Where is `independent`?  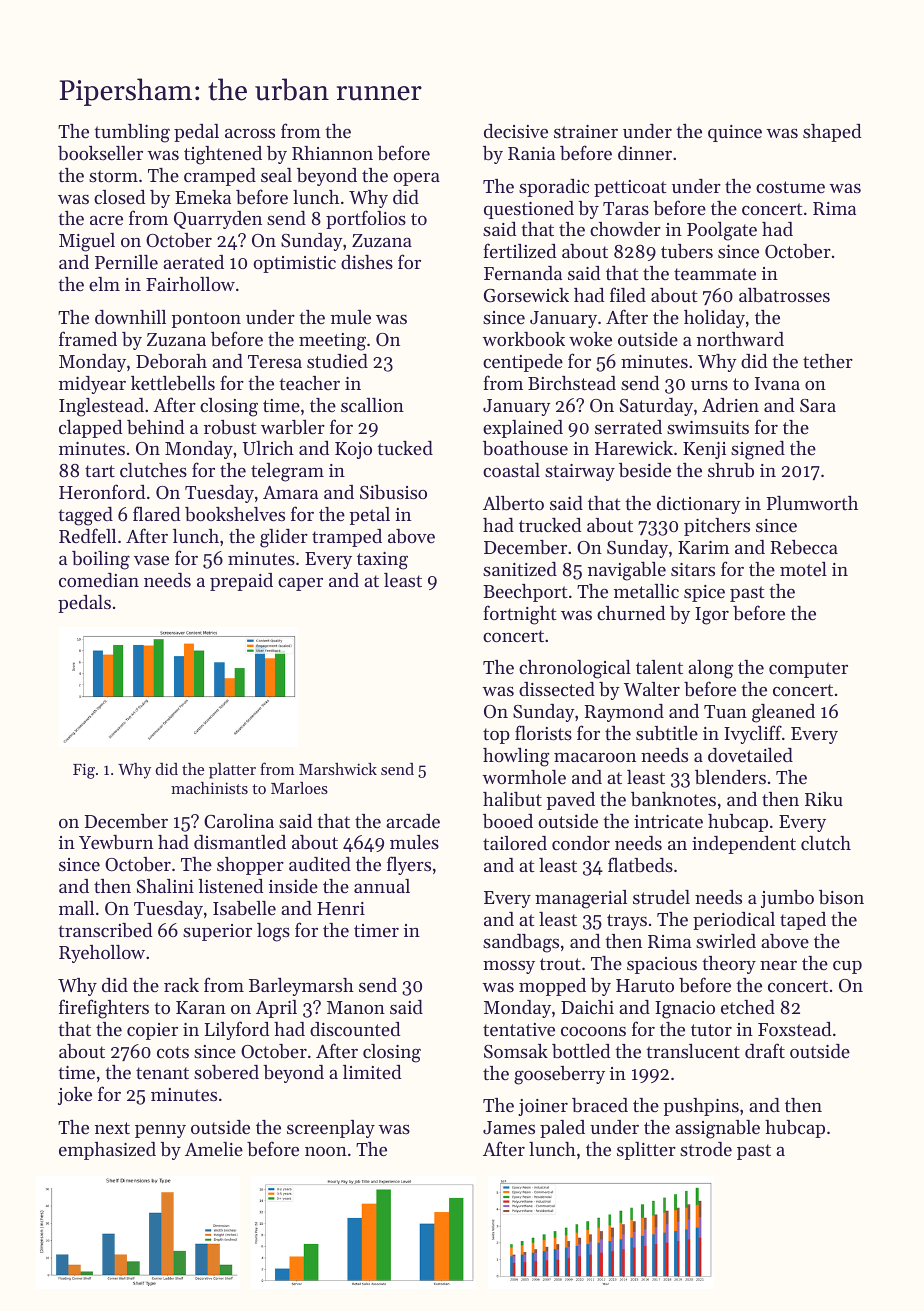
independent is located at coordinates (744, 845).
